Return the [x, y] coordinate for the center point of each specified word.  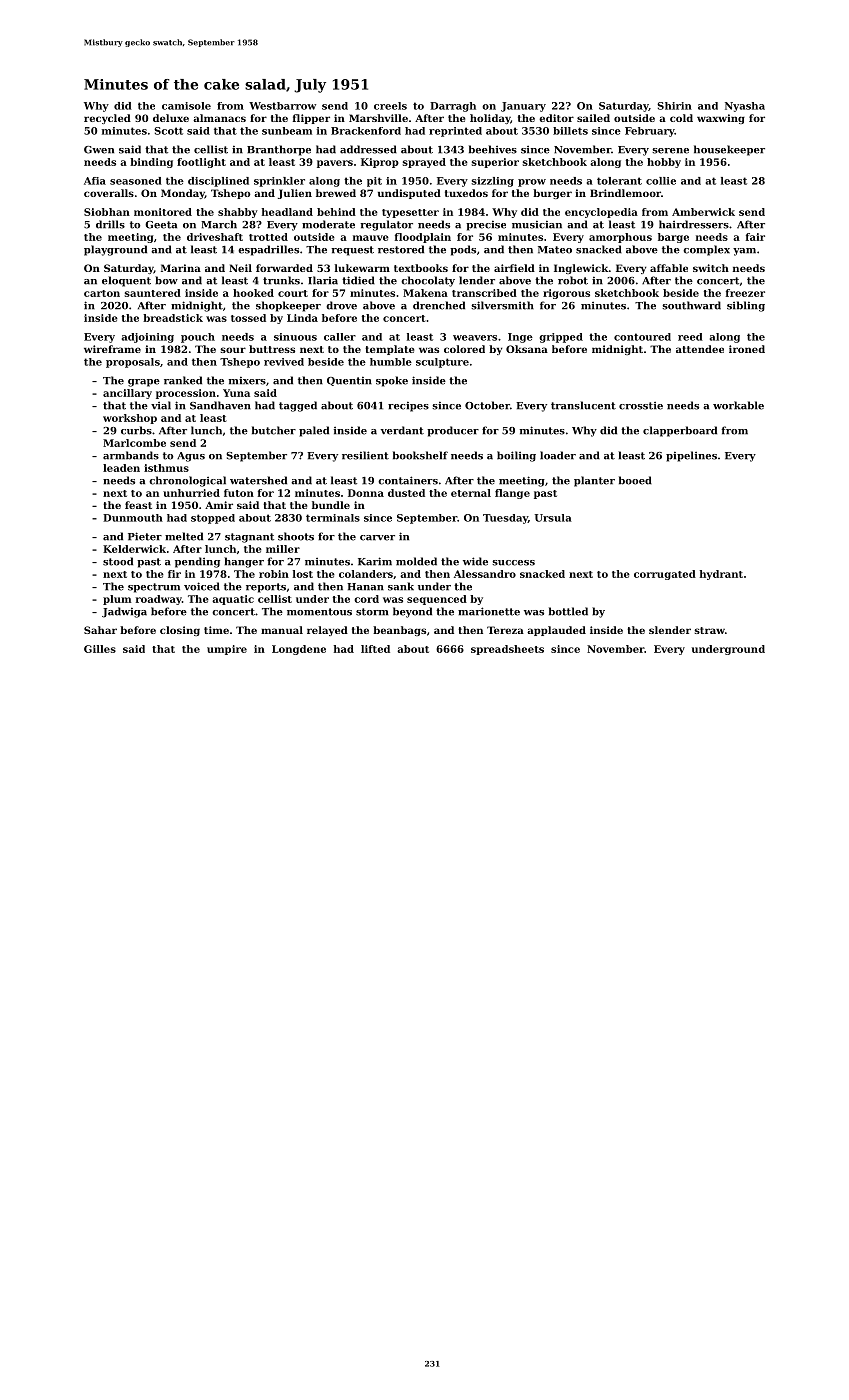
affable [669, 268]
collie [661, 181]
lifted [375, 649]
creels [390, 106]
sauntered [153, 293]
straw [709, 630]
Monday [183, 194]
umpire [227, 650]
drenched [439, 305]
